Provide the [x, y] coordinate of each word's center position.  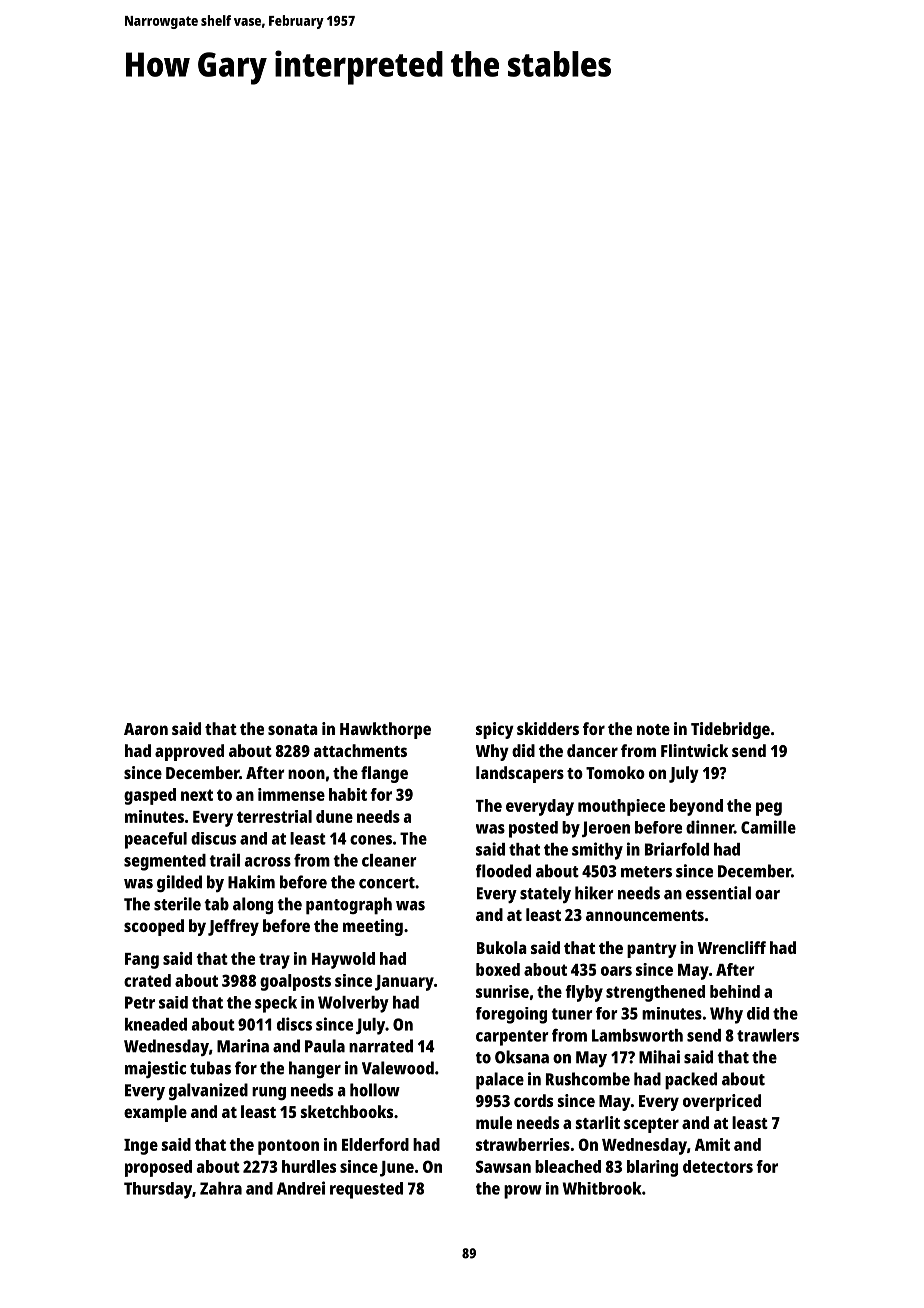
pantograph [349, 906]
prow [523, 1192]
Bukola [502, 947]
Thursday [158, 1190]
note [653, 729]
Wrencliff [731, 947]
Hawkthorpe [385, 730]
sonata [293, 729]
